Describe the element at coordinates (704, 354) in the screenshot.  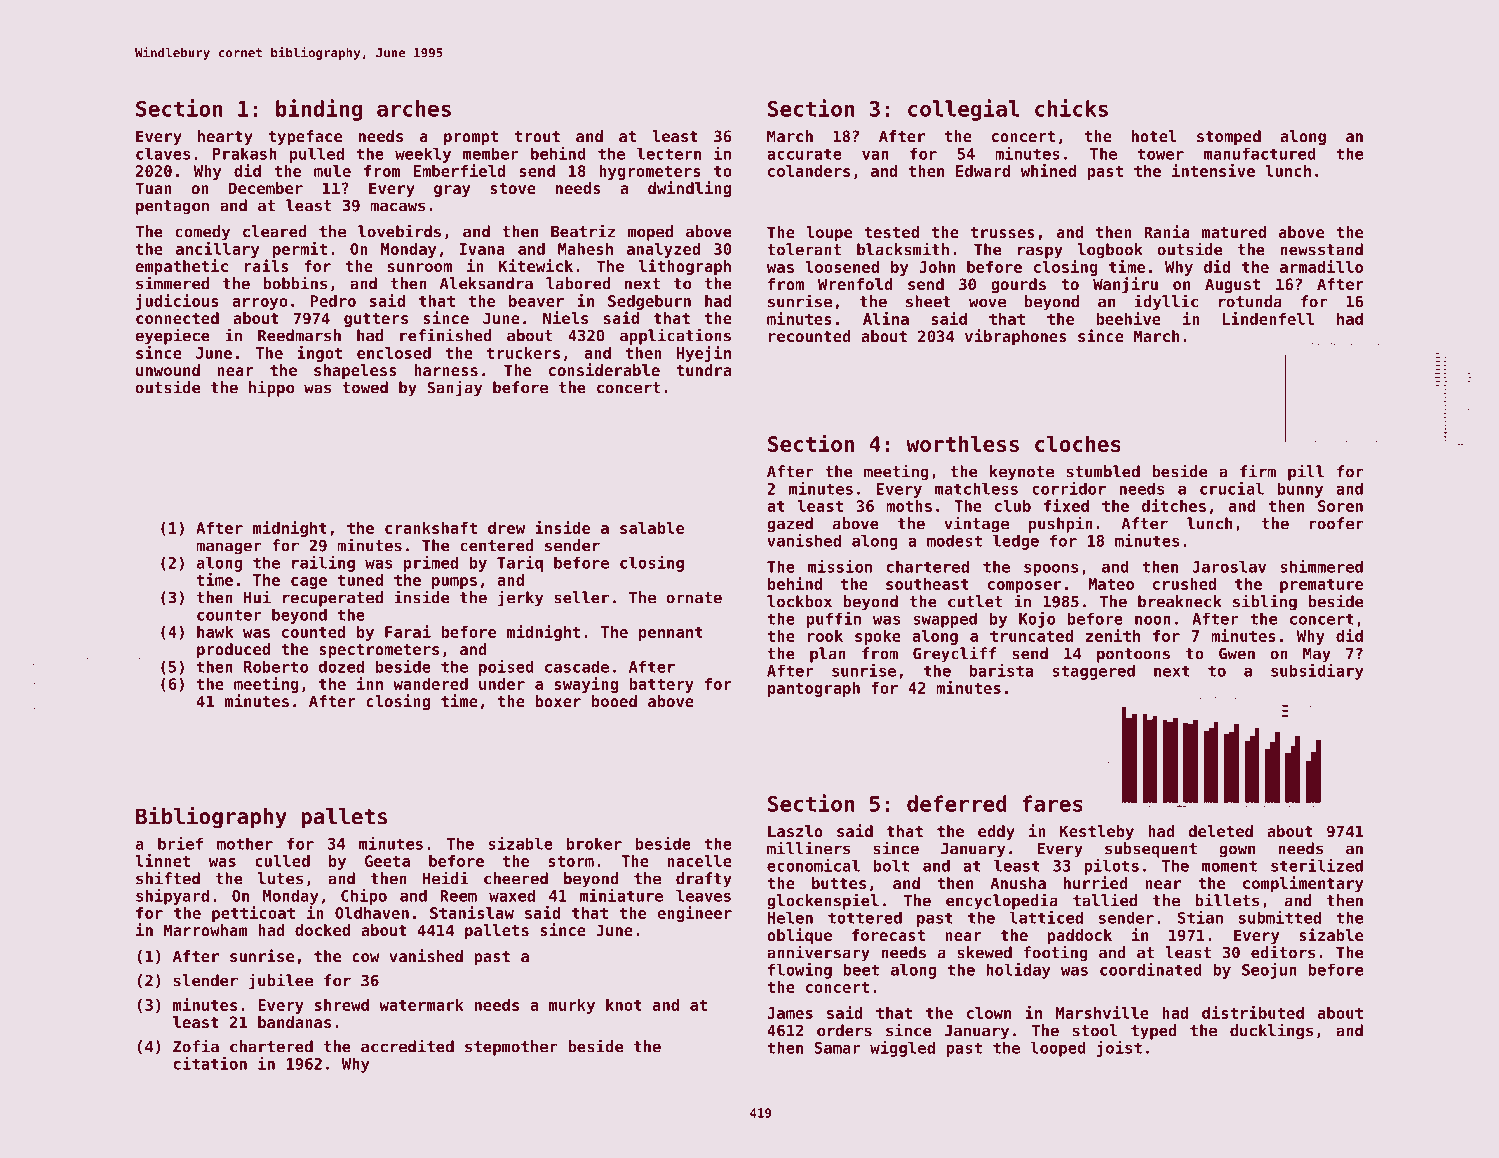
I see `Hyejin` at that location.
